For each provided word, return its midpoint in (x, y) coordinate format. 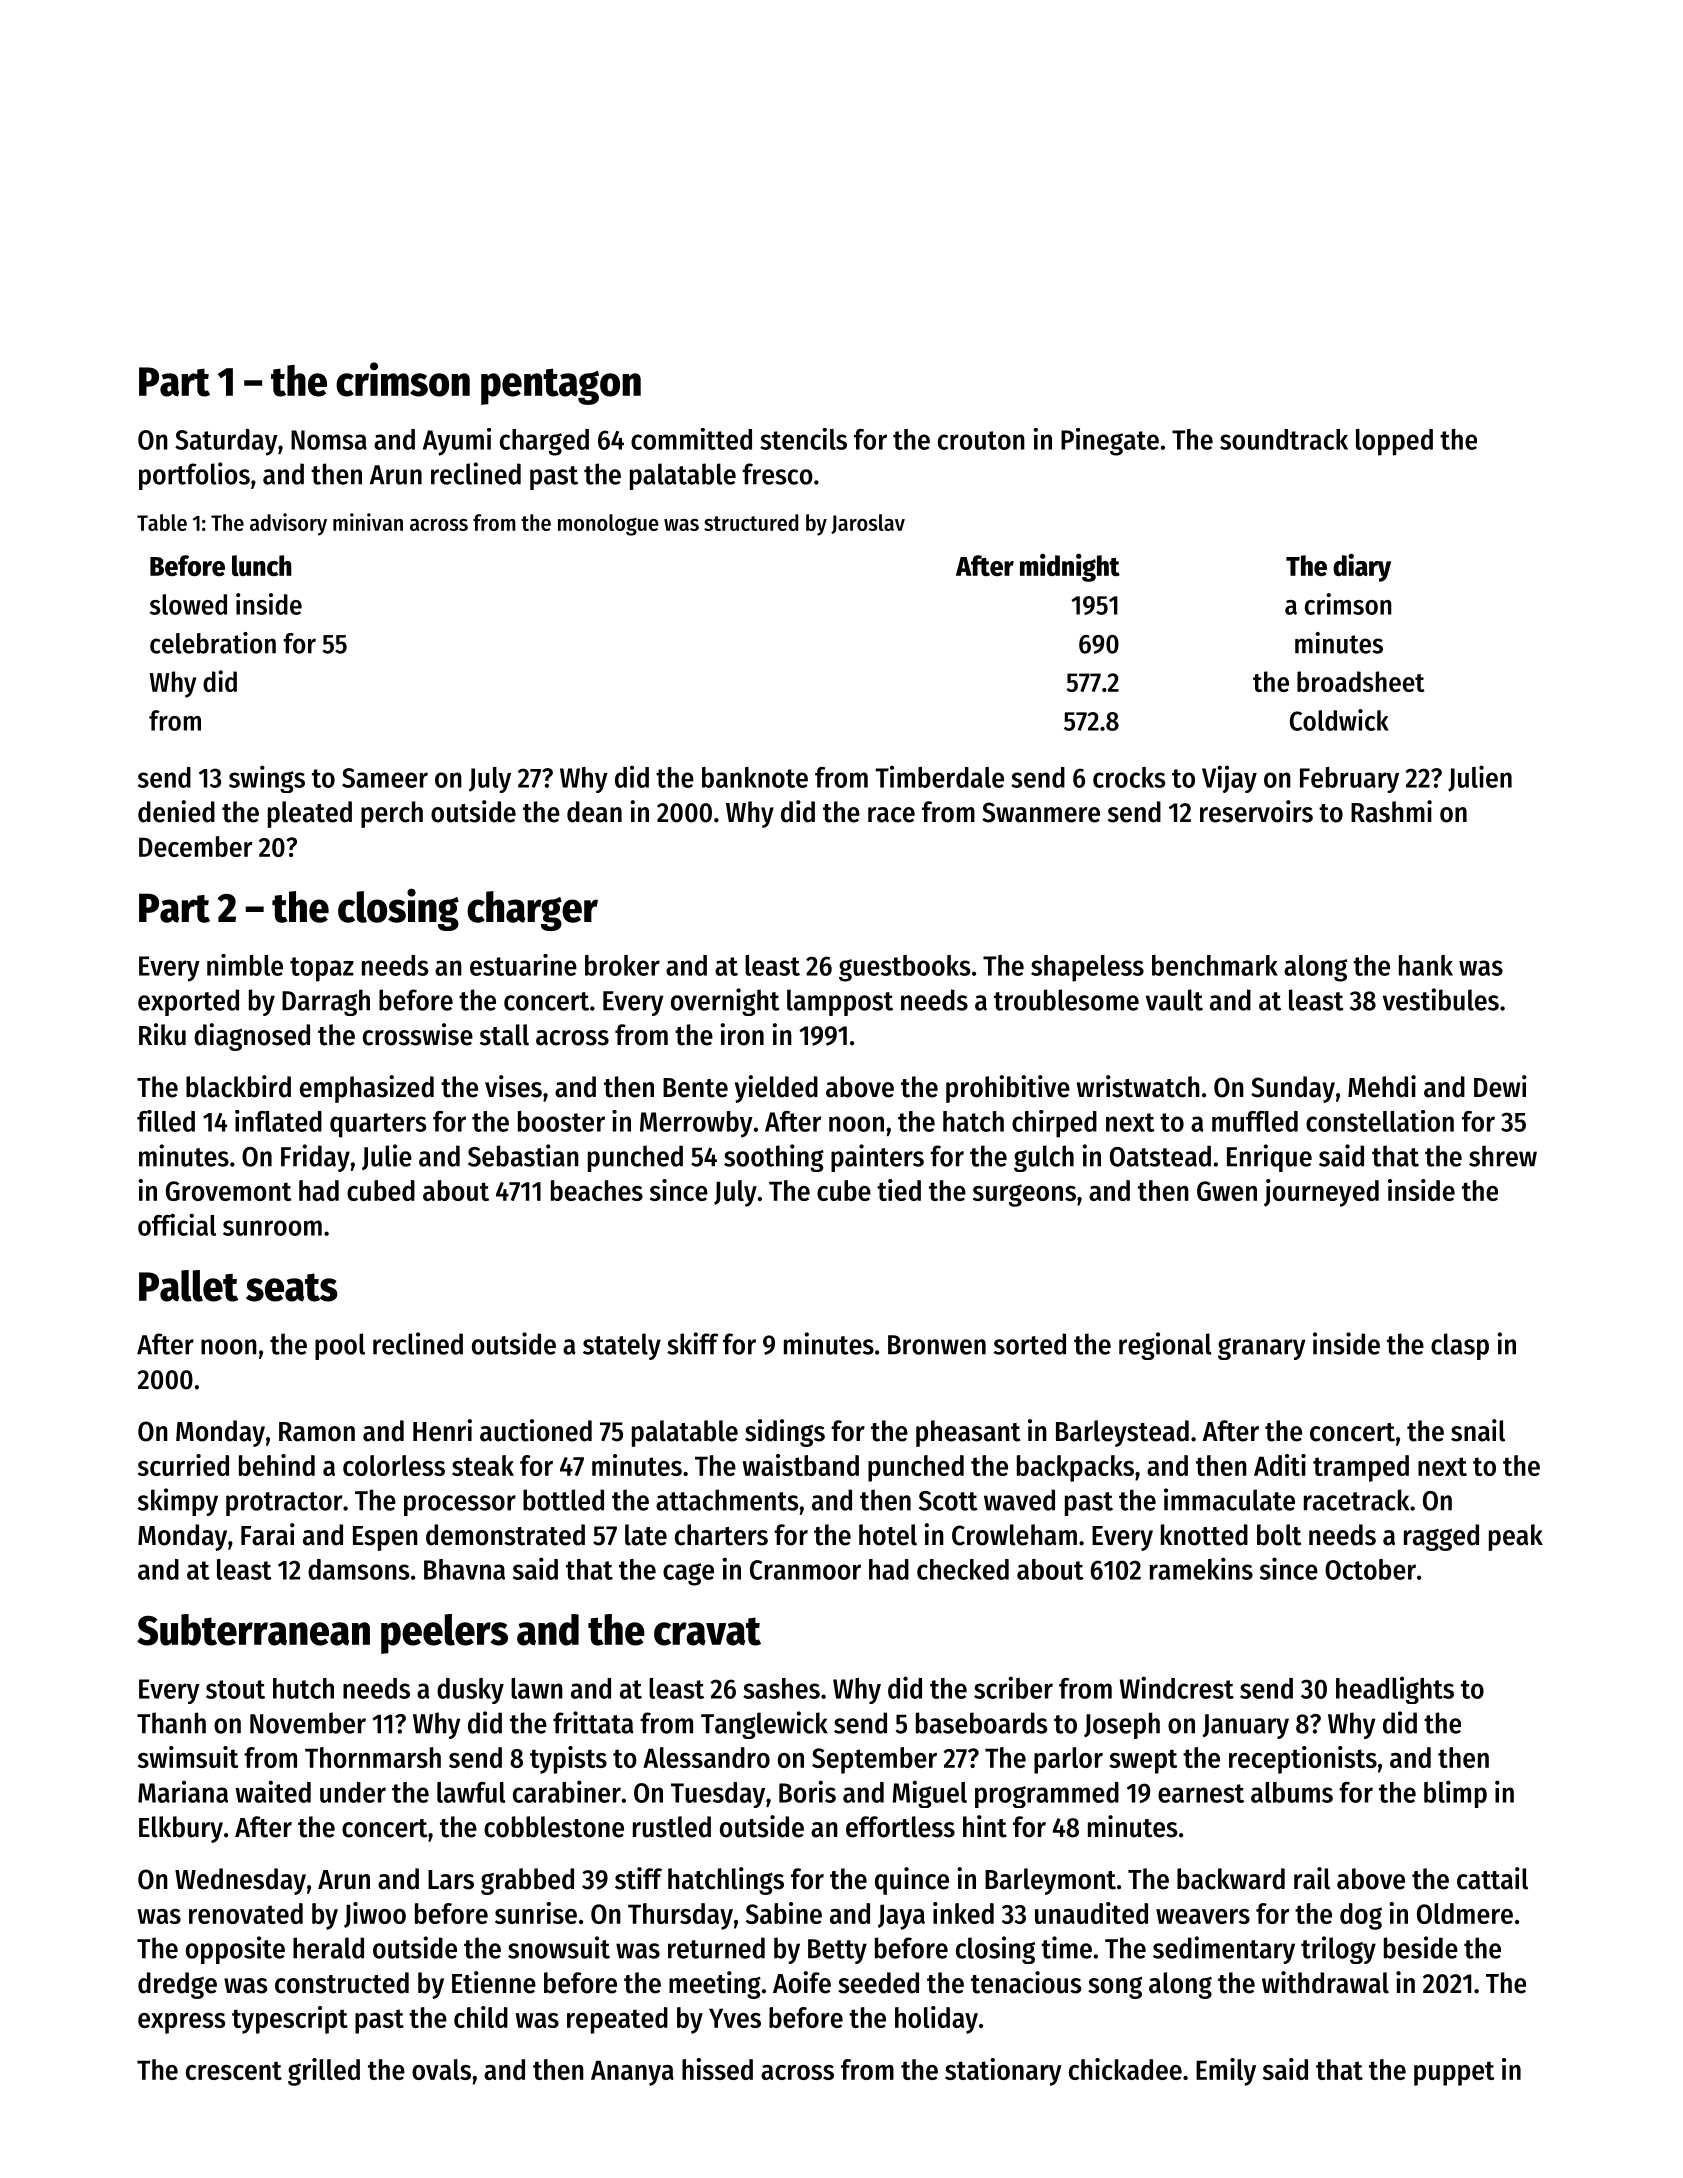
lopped (1394, 442)
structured (751, 522)
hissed (717, 2069)
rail (1312, 1878)
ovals (441, 2069)
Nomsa (329, 440)
